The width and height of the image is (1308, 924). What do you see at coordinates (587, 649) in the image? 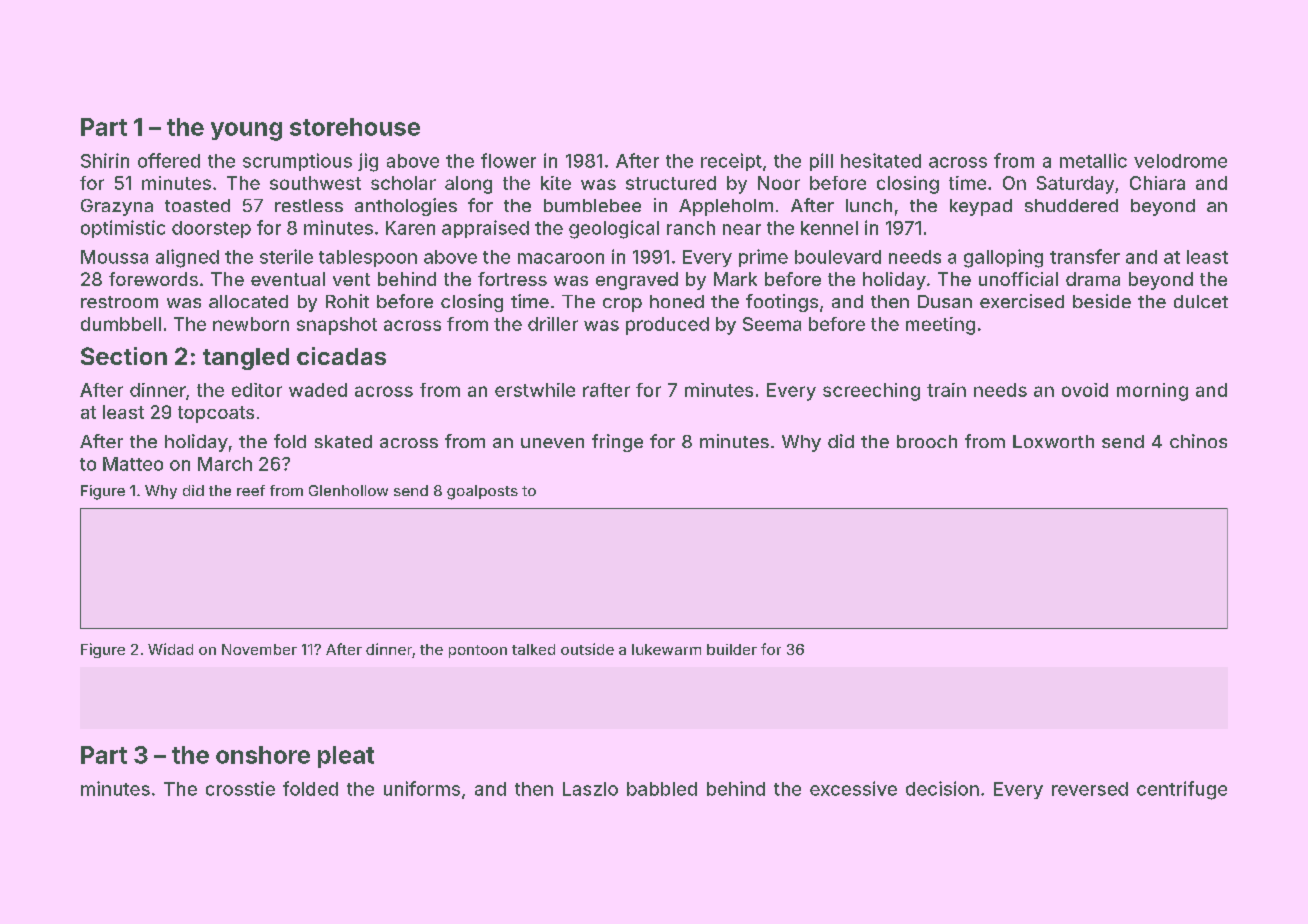
I see `outside` at bounding box center [587, 649].
